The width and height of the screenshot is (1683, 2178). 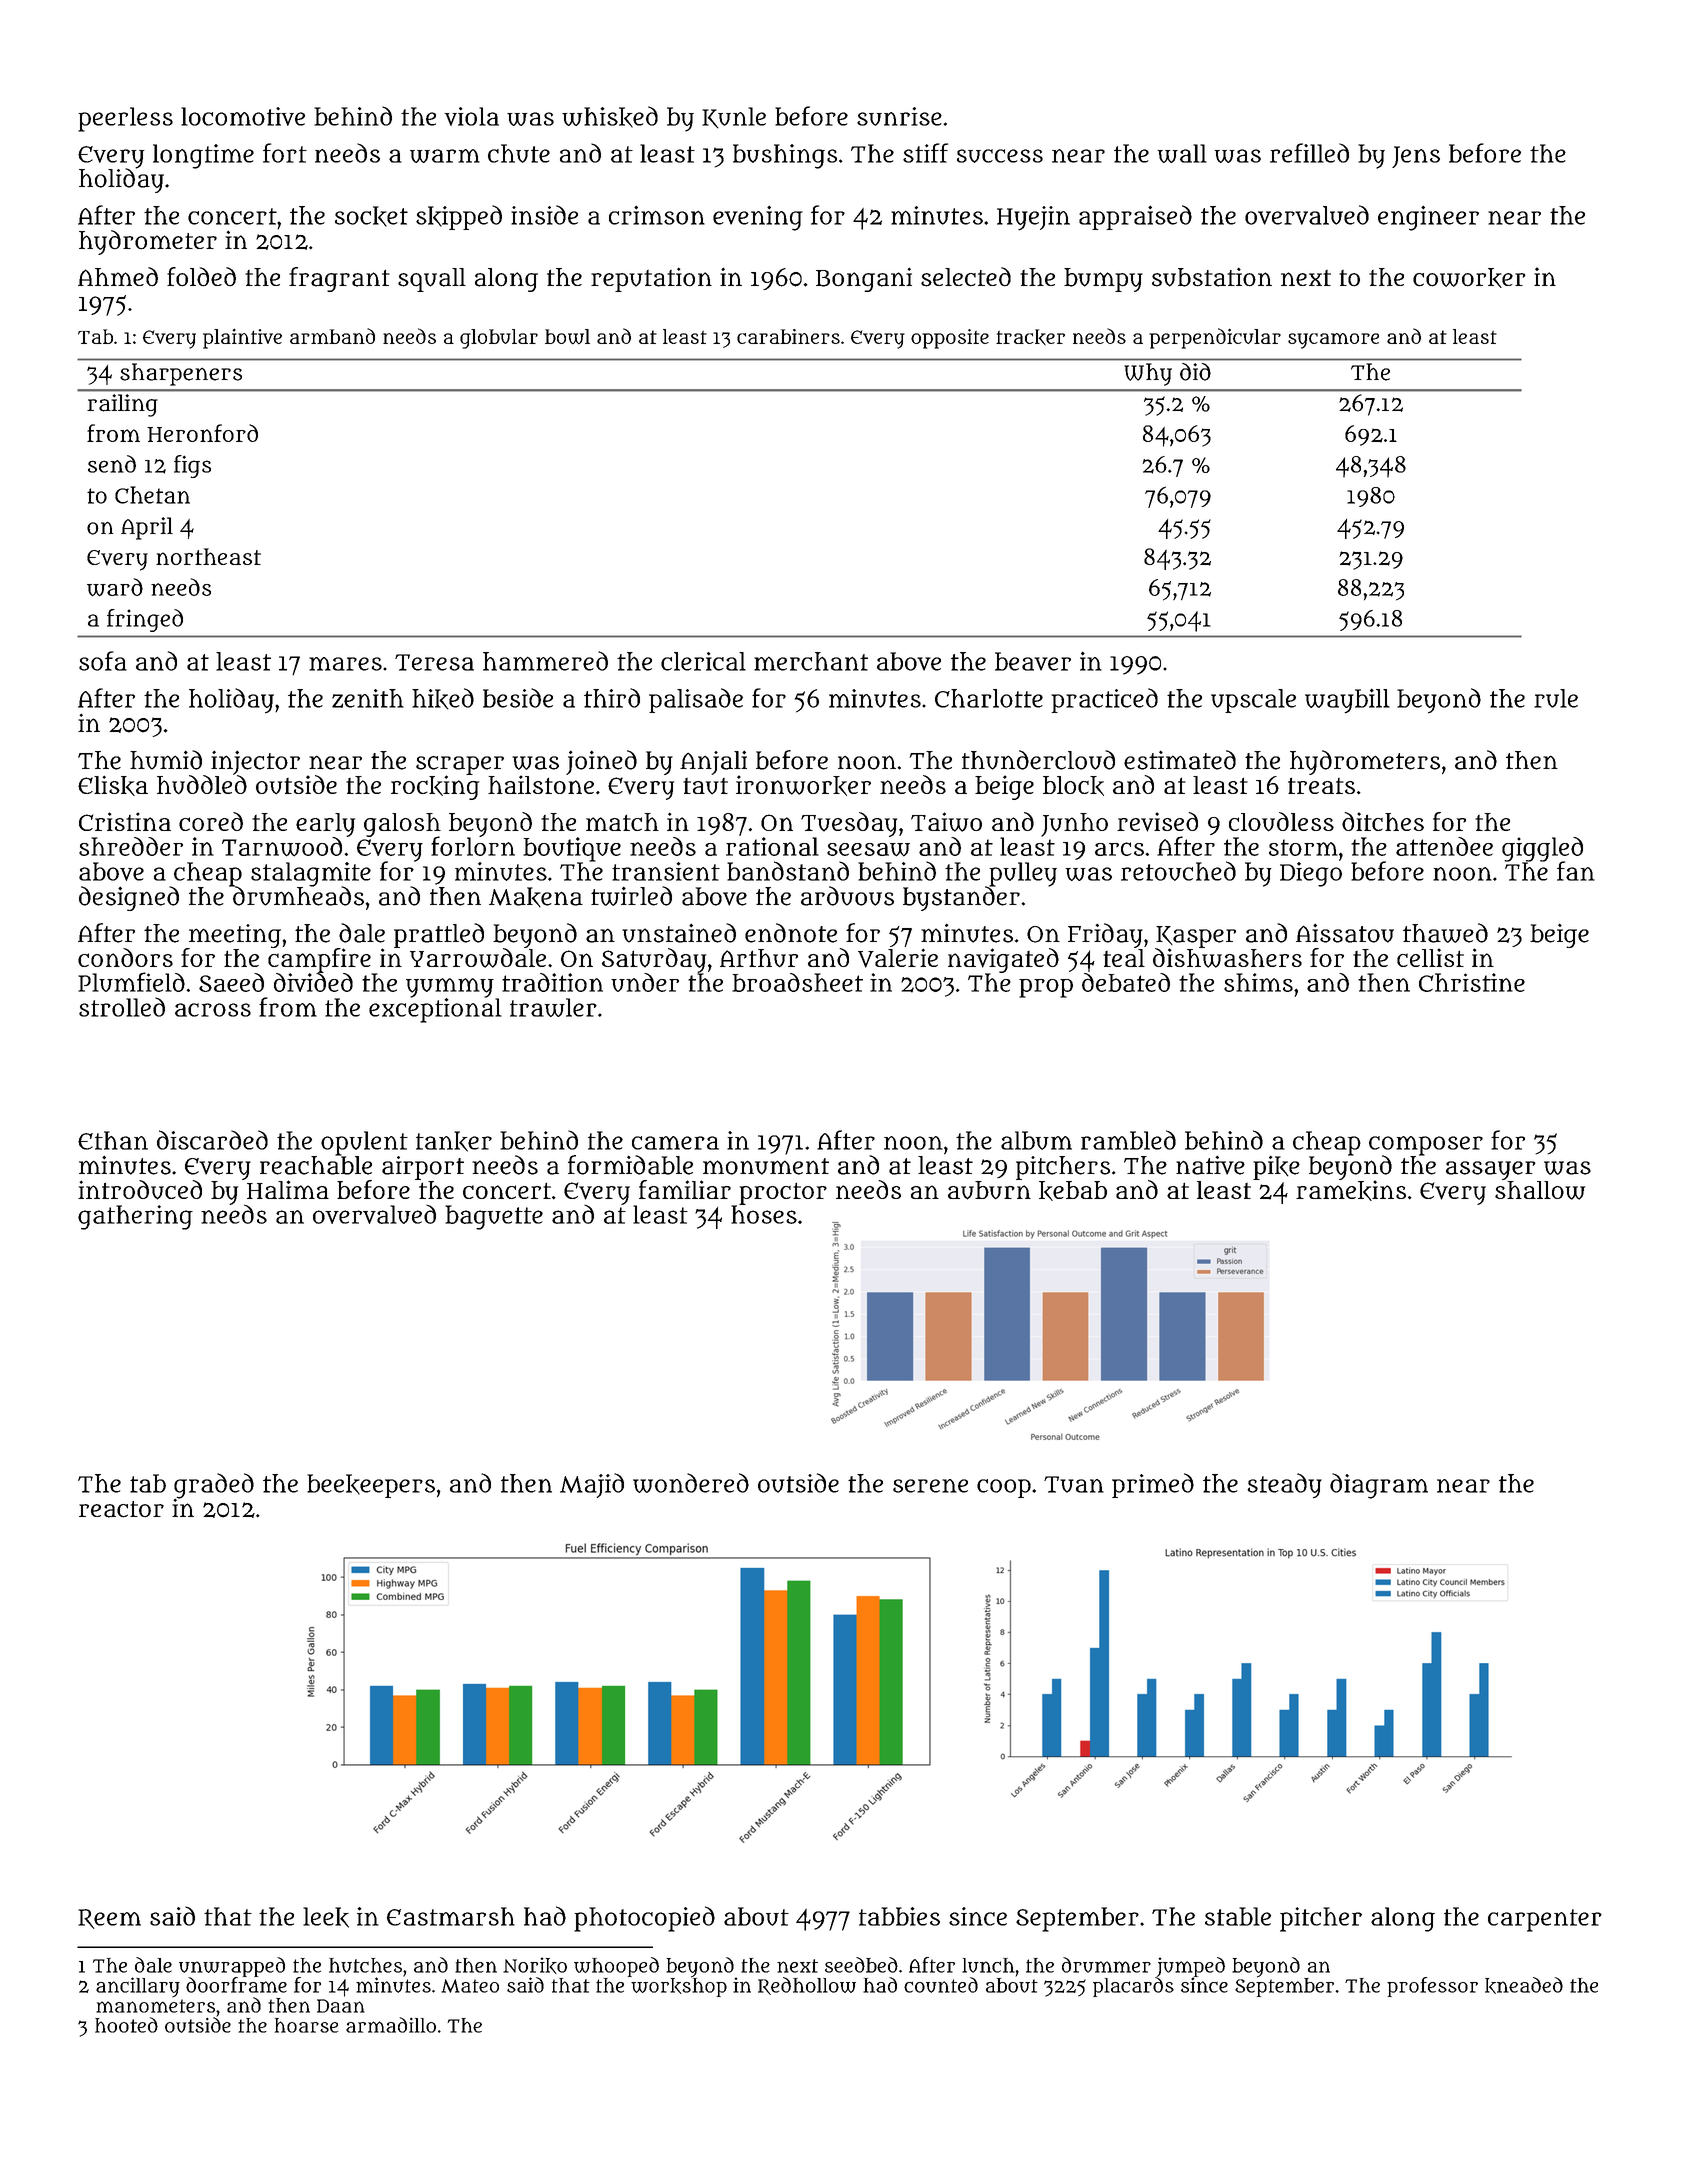 What do you see at coordinates (1004, 1488) in the screenshot?
I see `coop` at bounding box center [1004, 1488].
